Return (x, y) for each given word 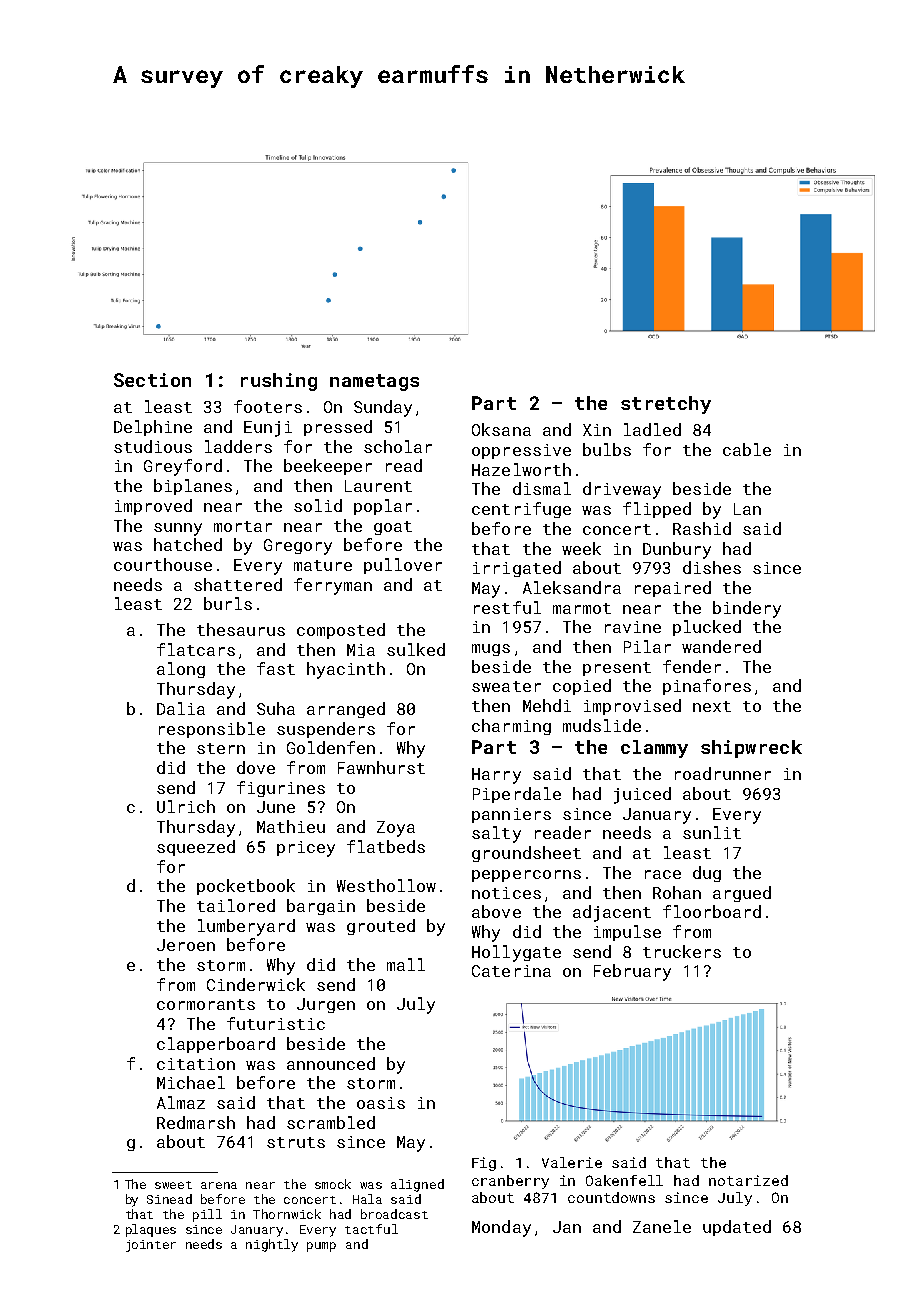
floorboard (712, 911)
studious (153, 446)
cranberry (510, 1182)
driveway (622, 490)
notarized (748, 1180)
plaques (151, 1230)
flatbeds (386, 846)
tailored (236, 905)
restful (507, 607)
